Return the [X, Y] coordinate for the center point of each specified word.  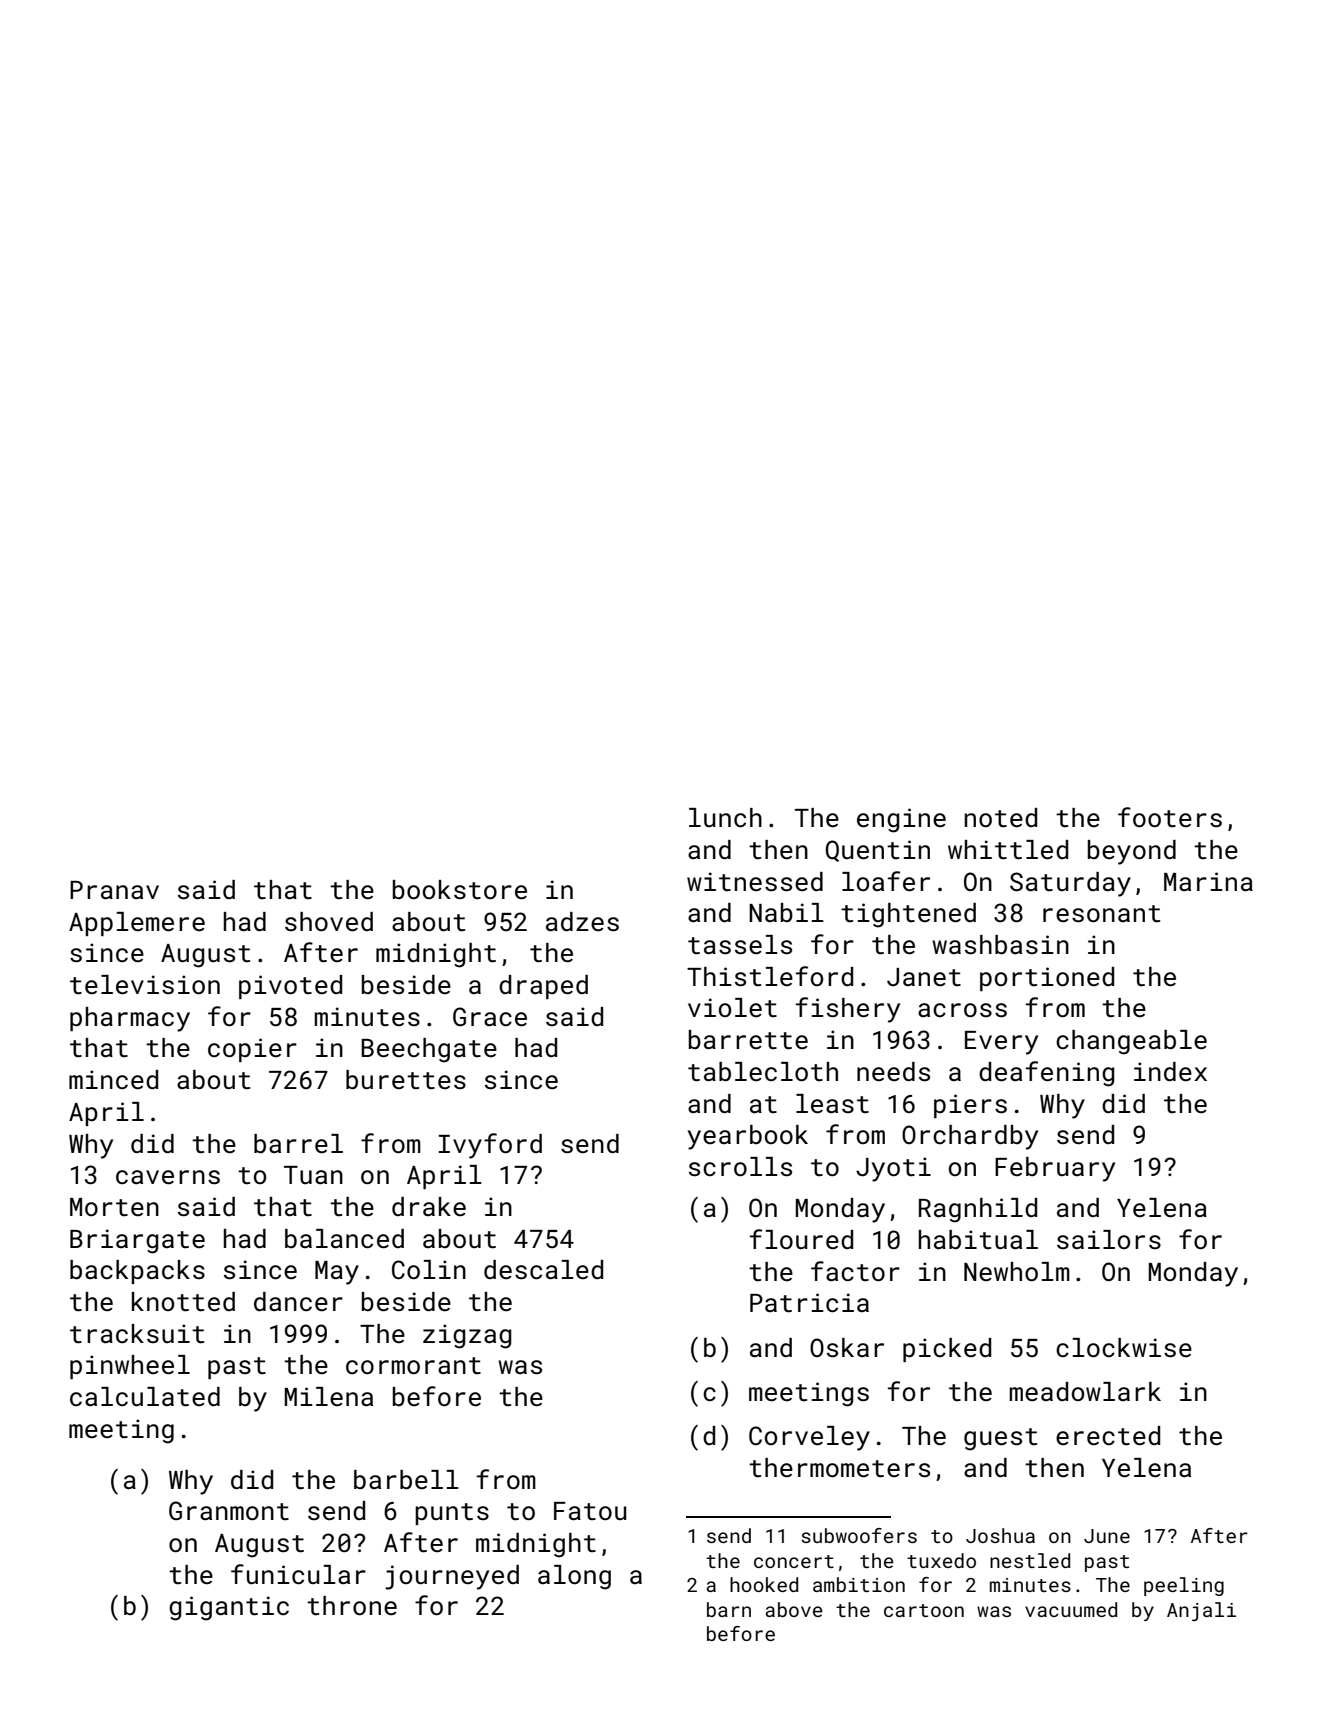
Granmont [229, 1511]
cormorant [413, 1366]
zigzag [467, 1336]
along [574, 1577]
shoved [329, 922]
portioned [1047, 979]
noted [1001, 818]
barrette [748, 1040]
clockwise [1124, 1348]
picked [947, 1350]
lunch [725, 818]
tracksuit [137, 1334]
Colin [429, 1270]
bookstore [460, 890]
